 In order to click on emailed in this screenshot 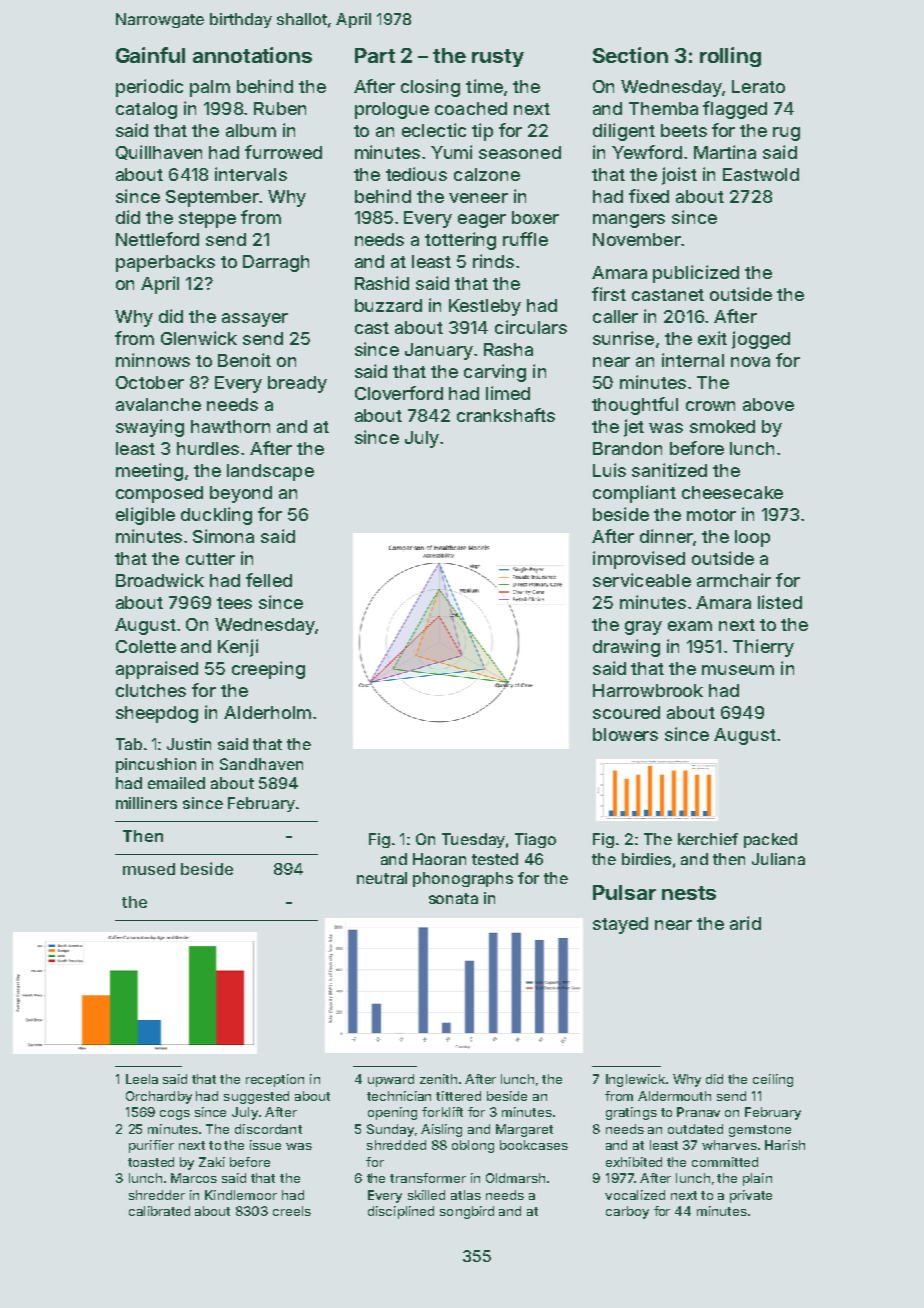, I will do `click(176, 783)`.
